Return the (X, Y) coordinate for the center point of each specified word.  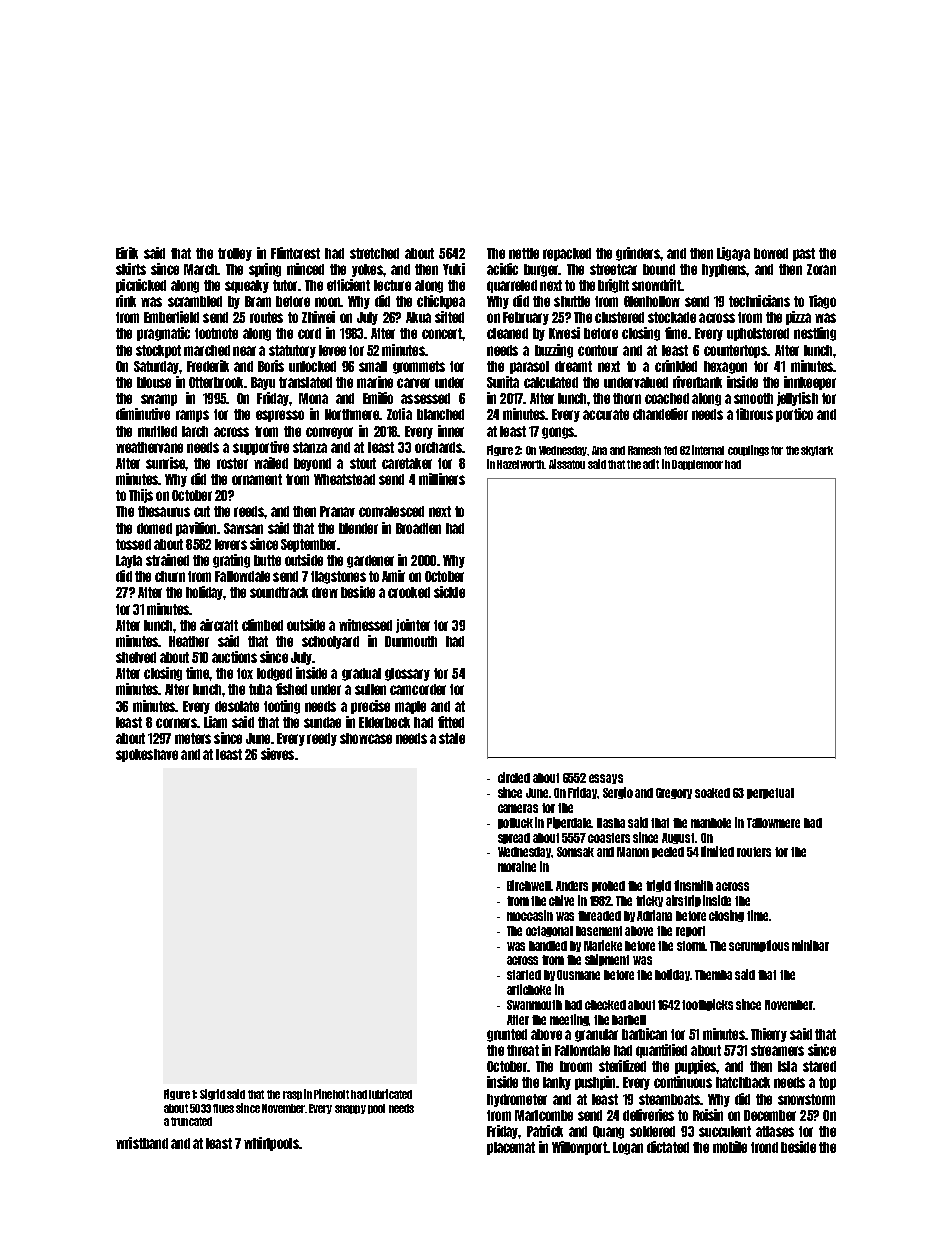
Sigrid (212, 1094)
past (804, 254)
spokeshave (147, 755)
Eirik (127, 253)
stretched (374, 253)
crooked (409, 592)
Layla (129, 561)
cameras (518, 808)
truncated (191, 1121)
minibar (810, 945)
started (524, 975)
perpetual (770, 793)
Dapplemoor (697, 465)
